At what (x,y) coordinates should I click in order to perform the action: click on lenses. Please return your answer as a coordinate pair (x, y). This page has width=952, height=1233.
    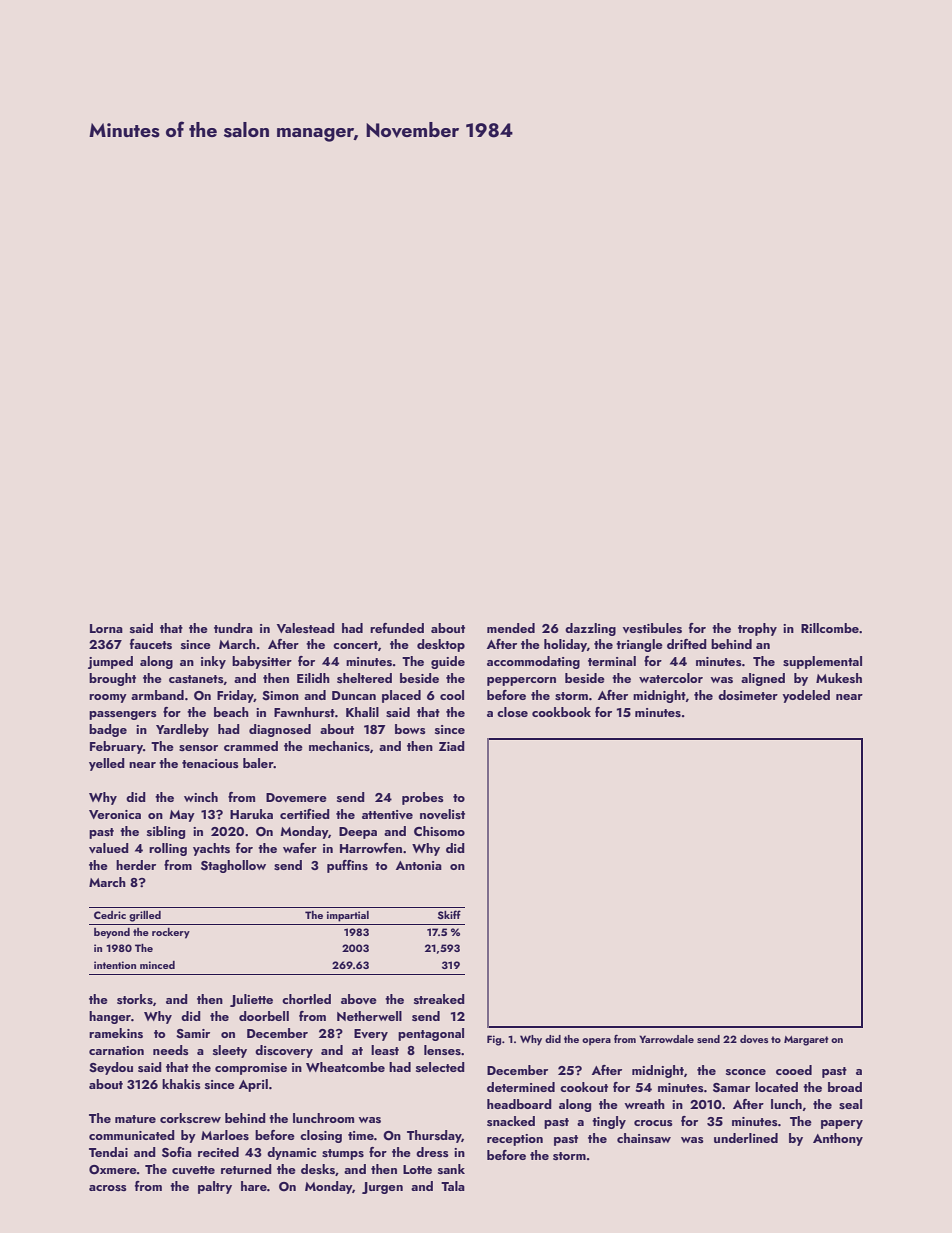
    Looking at the image, I should click on (442, 1050).
